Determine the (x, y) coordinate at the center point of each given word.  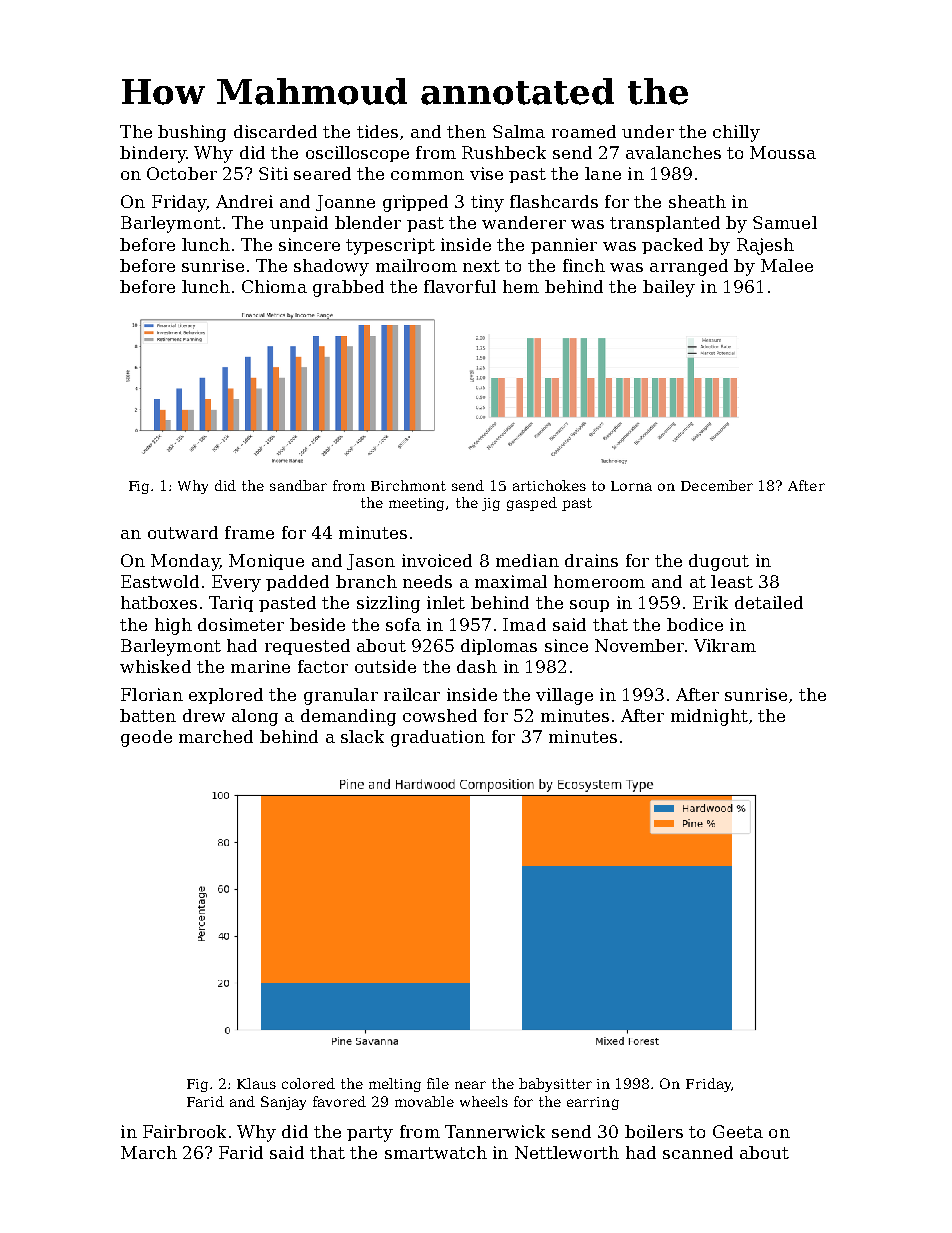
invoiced (437, 560)
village (564, 696)
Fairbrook (184, 1131)
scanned (698, 1152)
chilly (736, 133)
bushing (192, 133)
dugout (719, 562)
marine (260, 666)
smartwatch (436, 1152)
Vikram (725, 645)
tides (377, 131)
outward (183, 532)
